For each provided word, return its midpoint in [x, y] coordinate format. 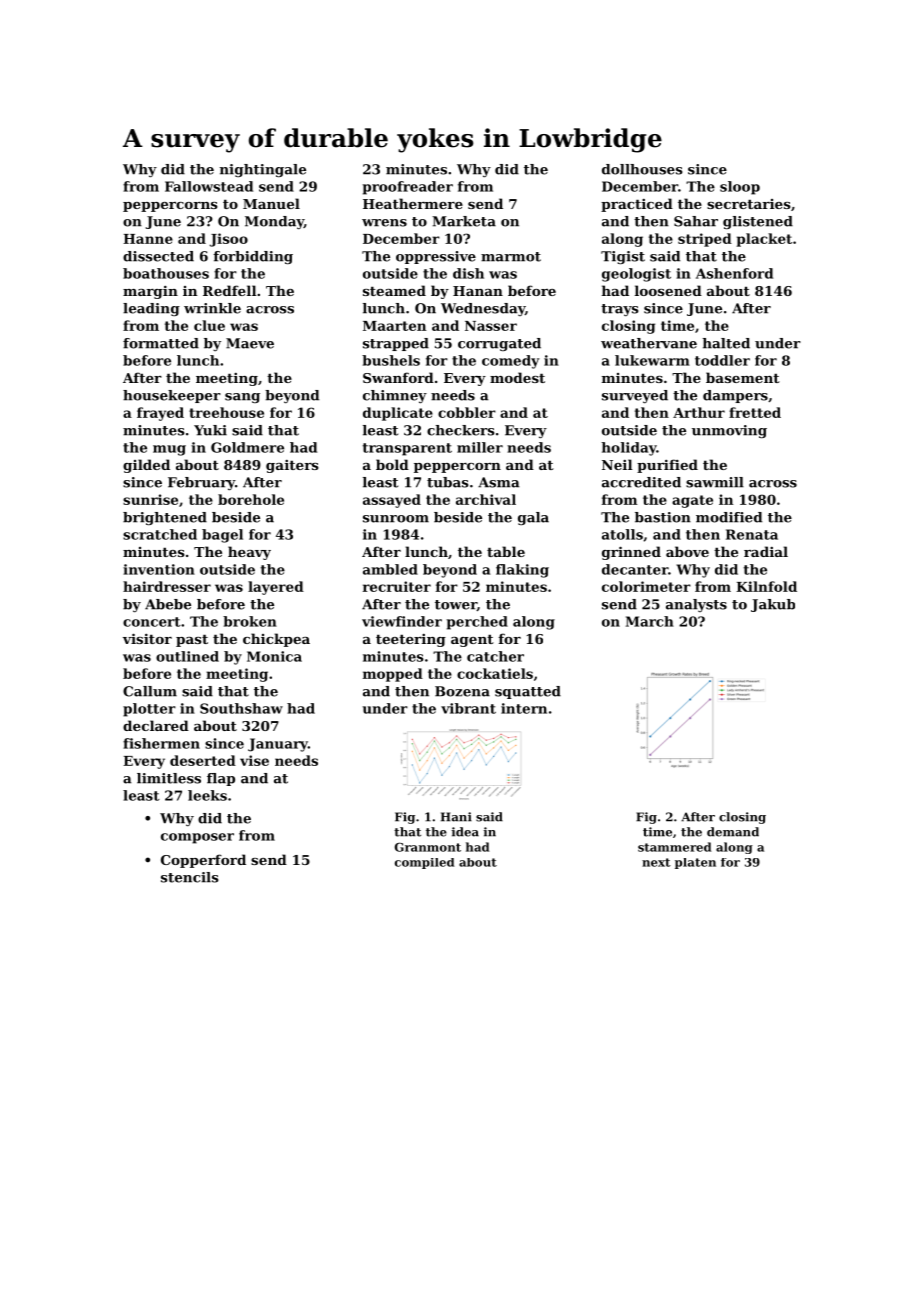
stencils [190, 877]
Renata [752, 534]
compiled [424, 863]
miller [480, 447]
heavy [249, 553]
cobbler [467, 412]
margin [150, 292]
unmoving [729, 431]
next [656, 862]
